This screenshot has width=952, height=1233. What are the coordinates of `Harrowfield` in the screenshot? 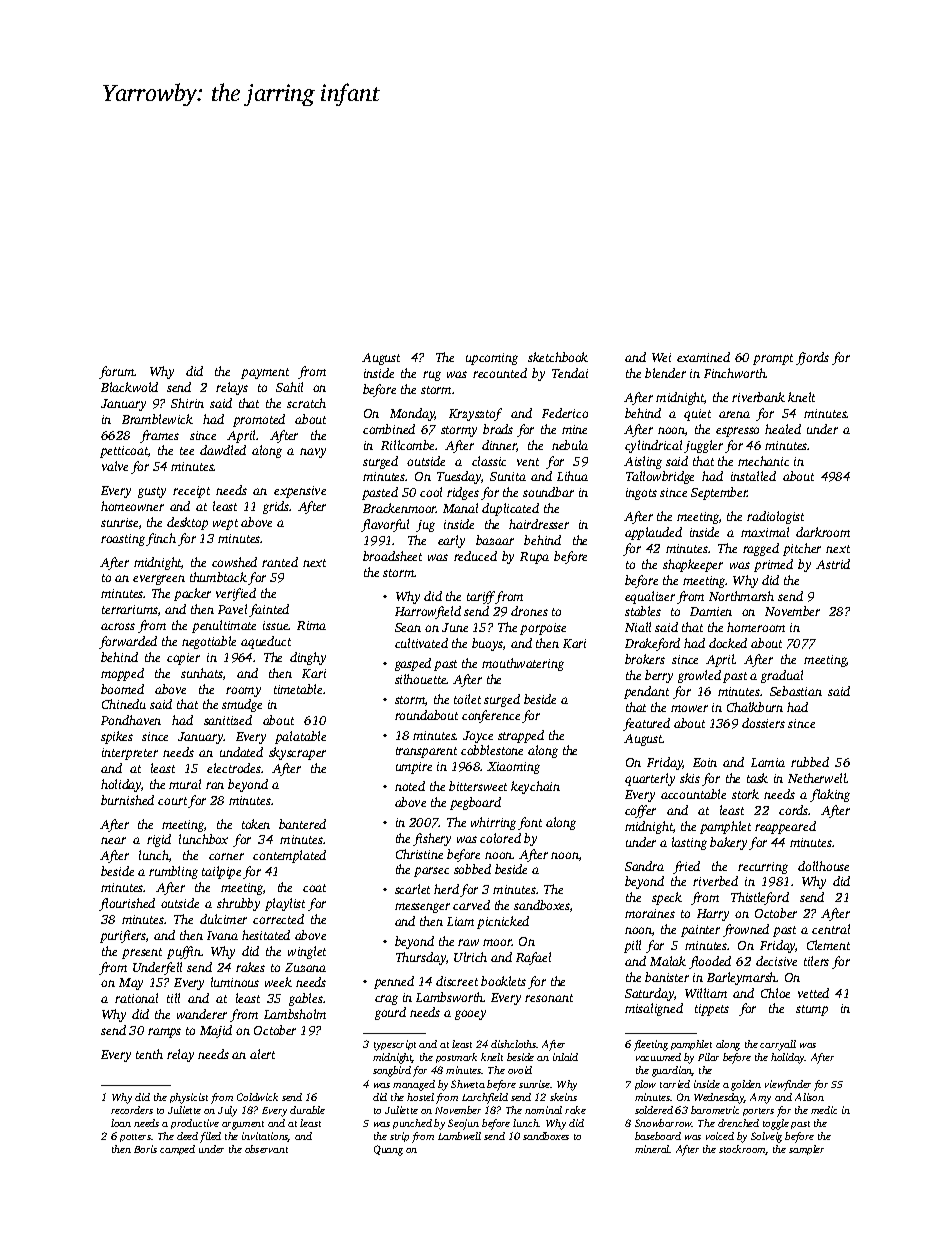 It's located at (428, 612).
